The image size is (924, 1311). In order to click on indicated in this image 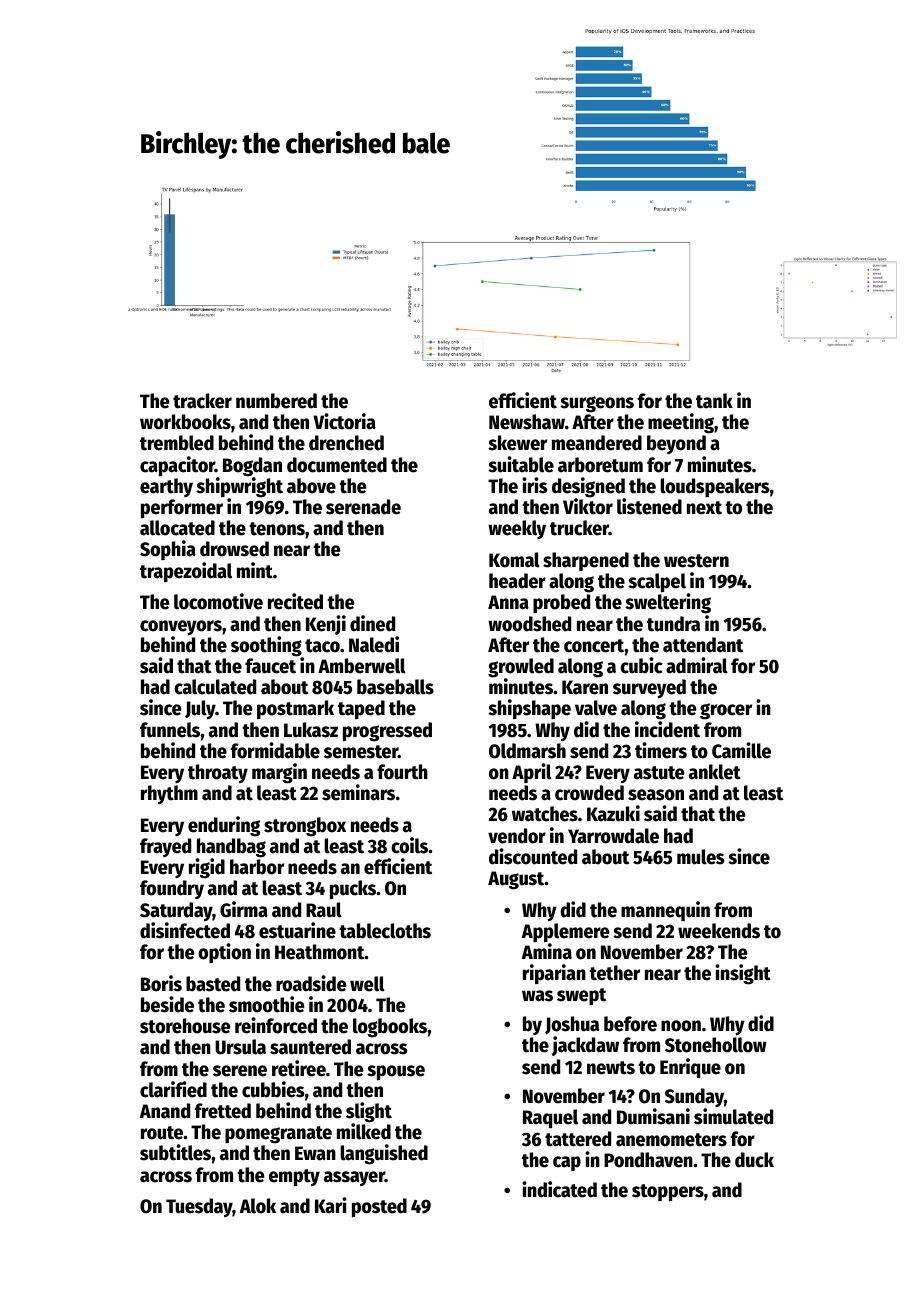, I will do `click(559, 1189)`.
